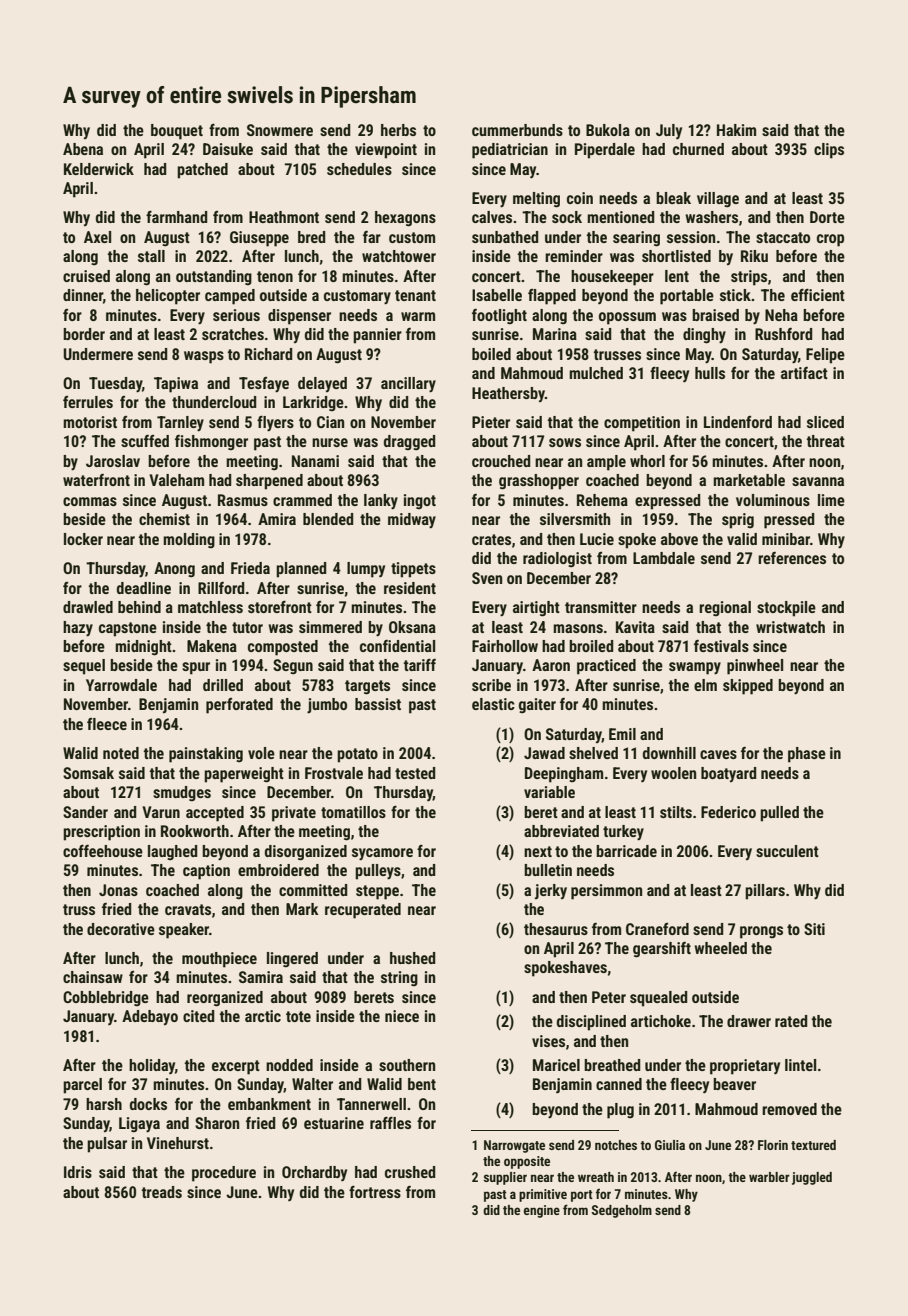 Image resolution: width=908 pixels, height=1316 pixels. I want to click on competition, so click(642, 424).
